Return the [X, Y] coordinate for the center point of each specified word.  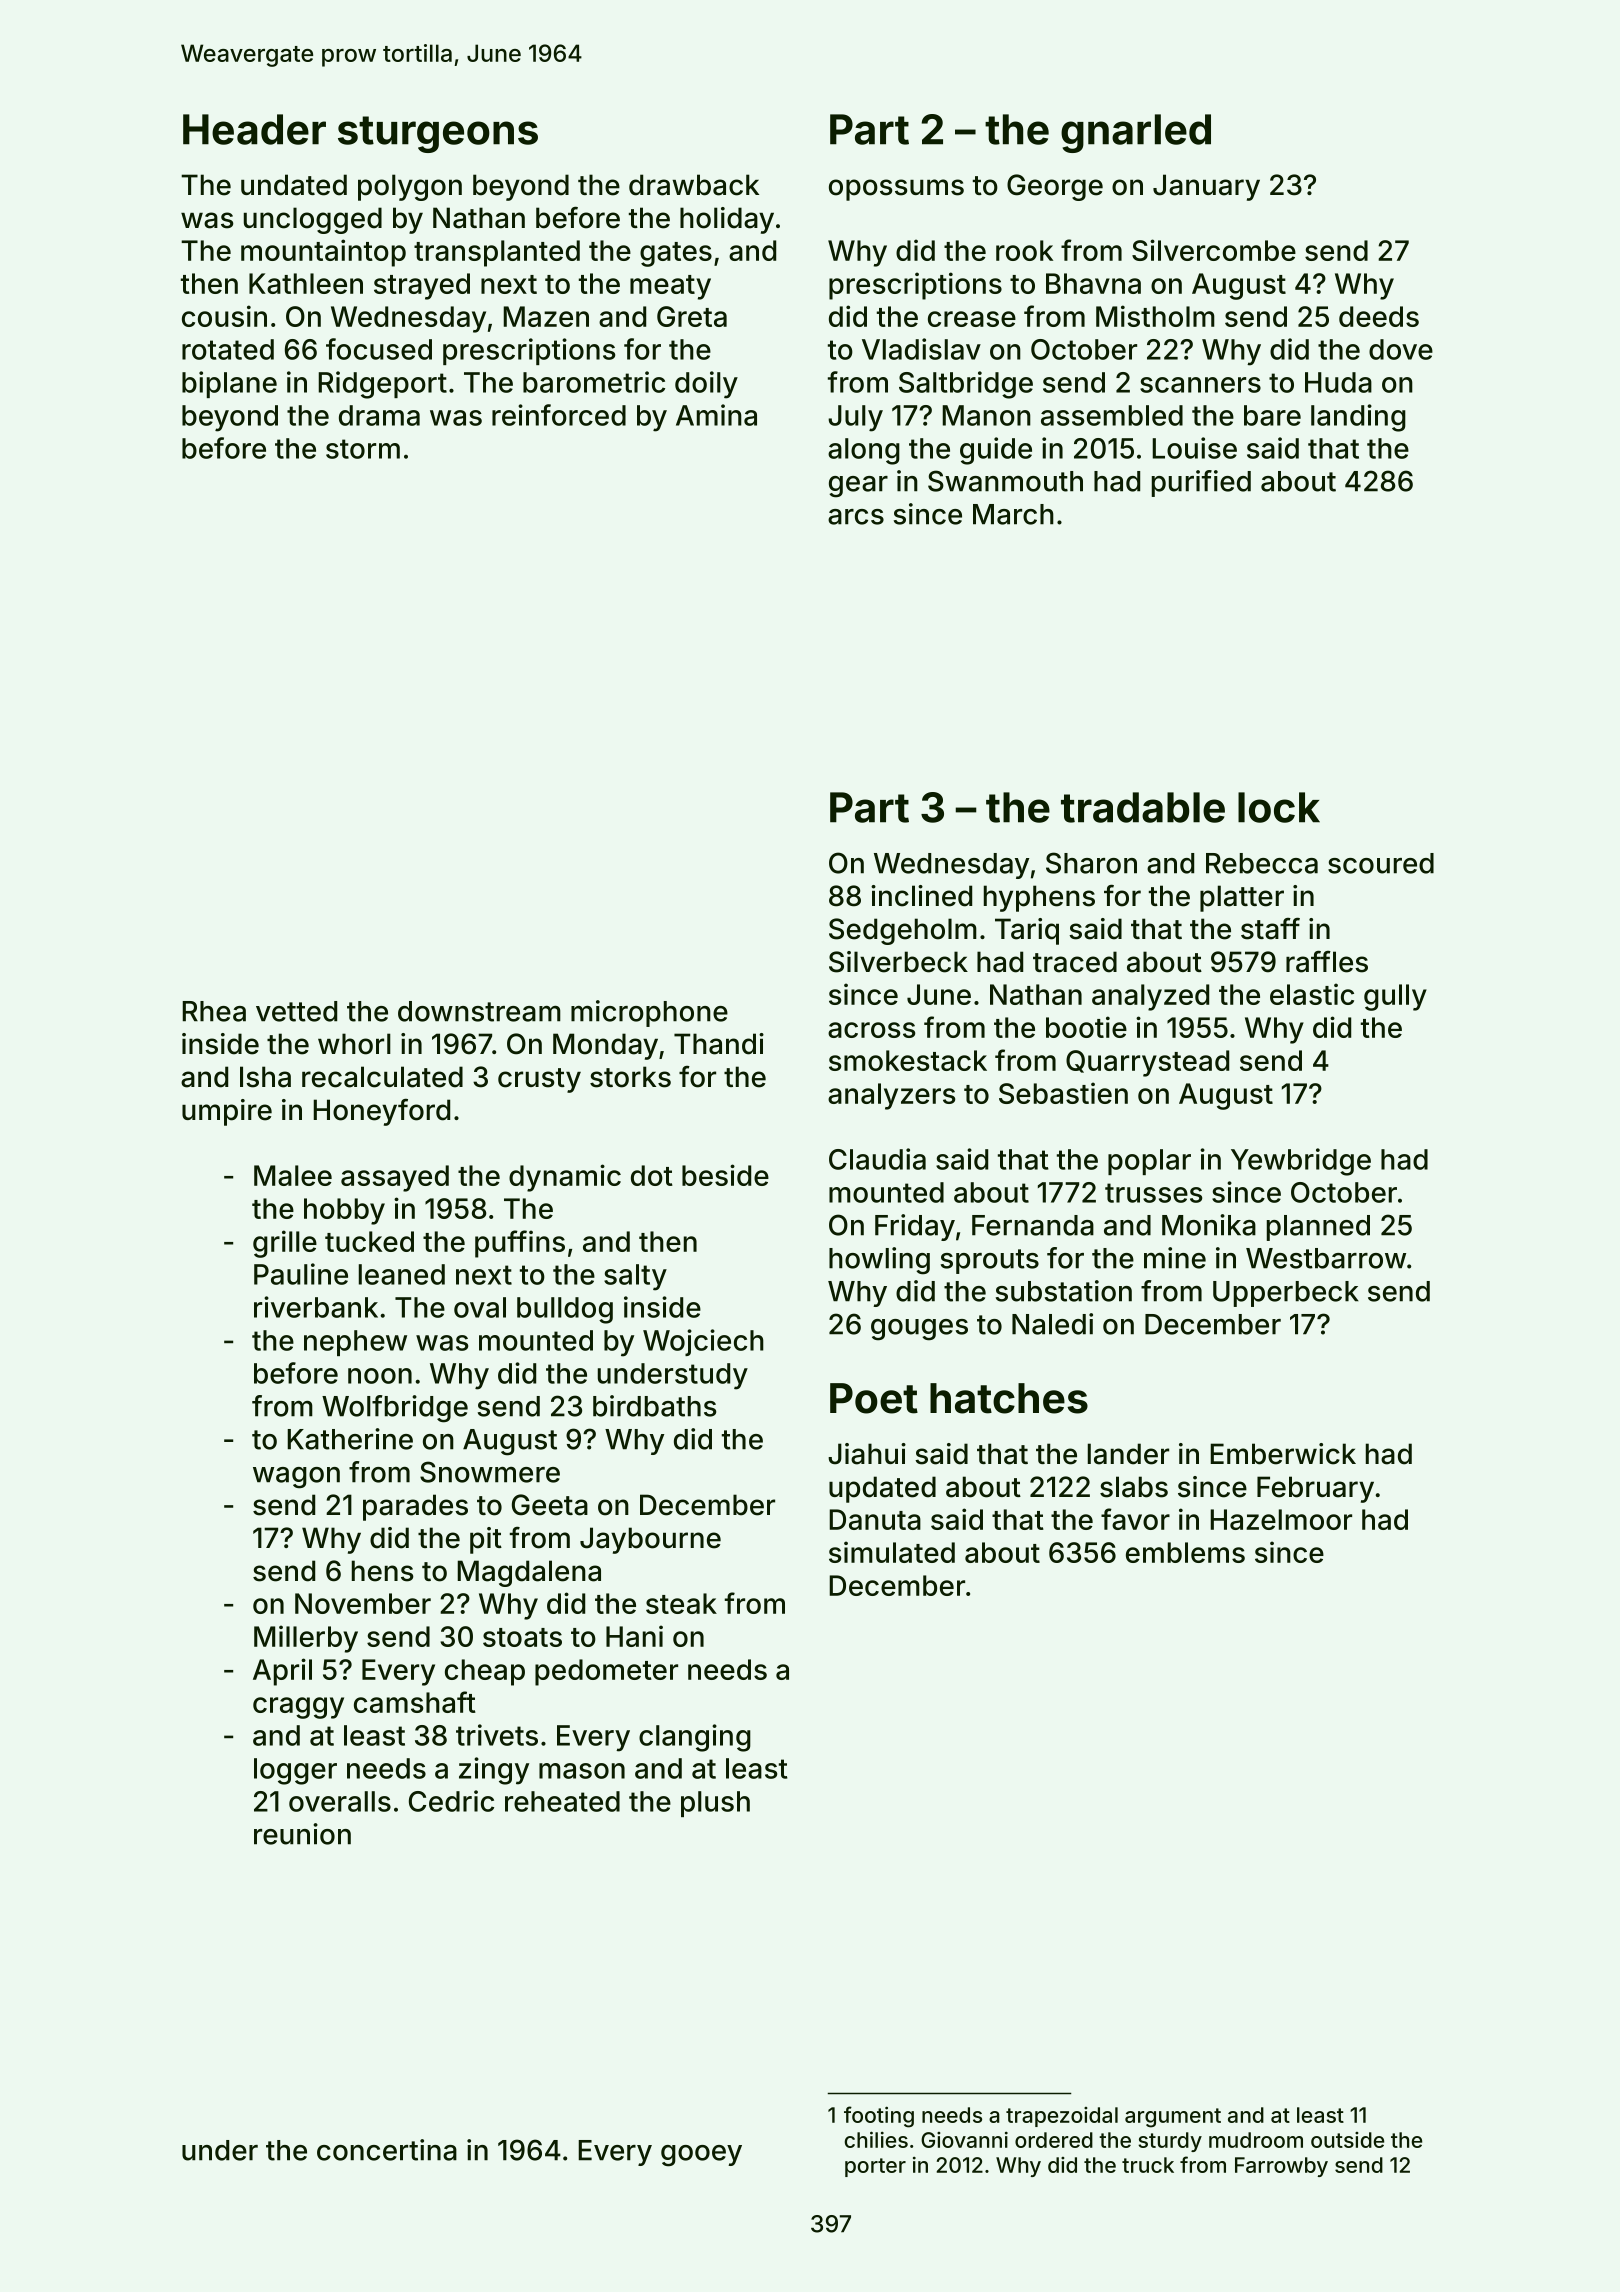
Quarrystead [1147, 1063]
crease [972, 319]
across [871, 1030]
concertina [387, 2150]
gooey [701, 2156]
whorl [354, 1044]
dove [1401, 349]
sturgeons [438, 134]
